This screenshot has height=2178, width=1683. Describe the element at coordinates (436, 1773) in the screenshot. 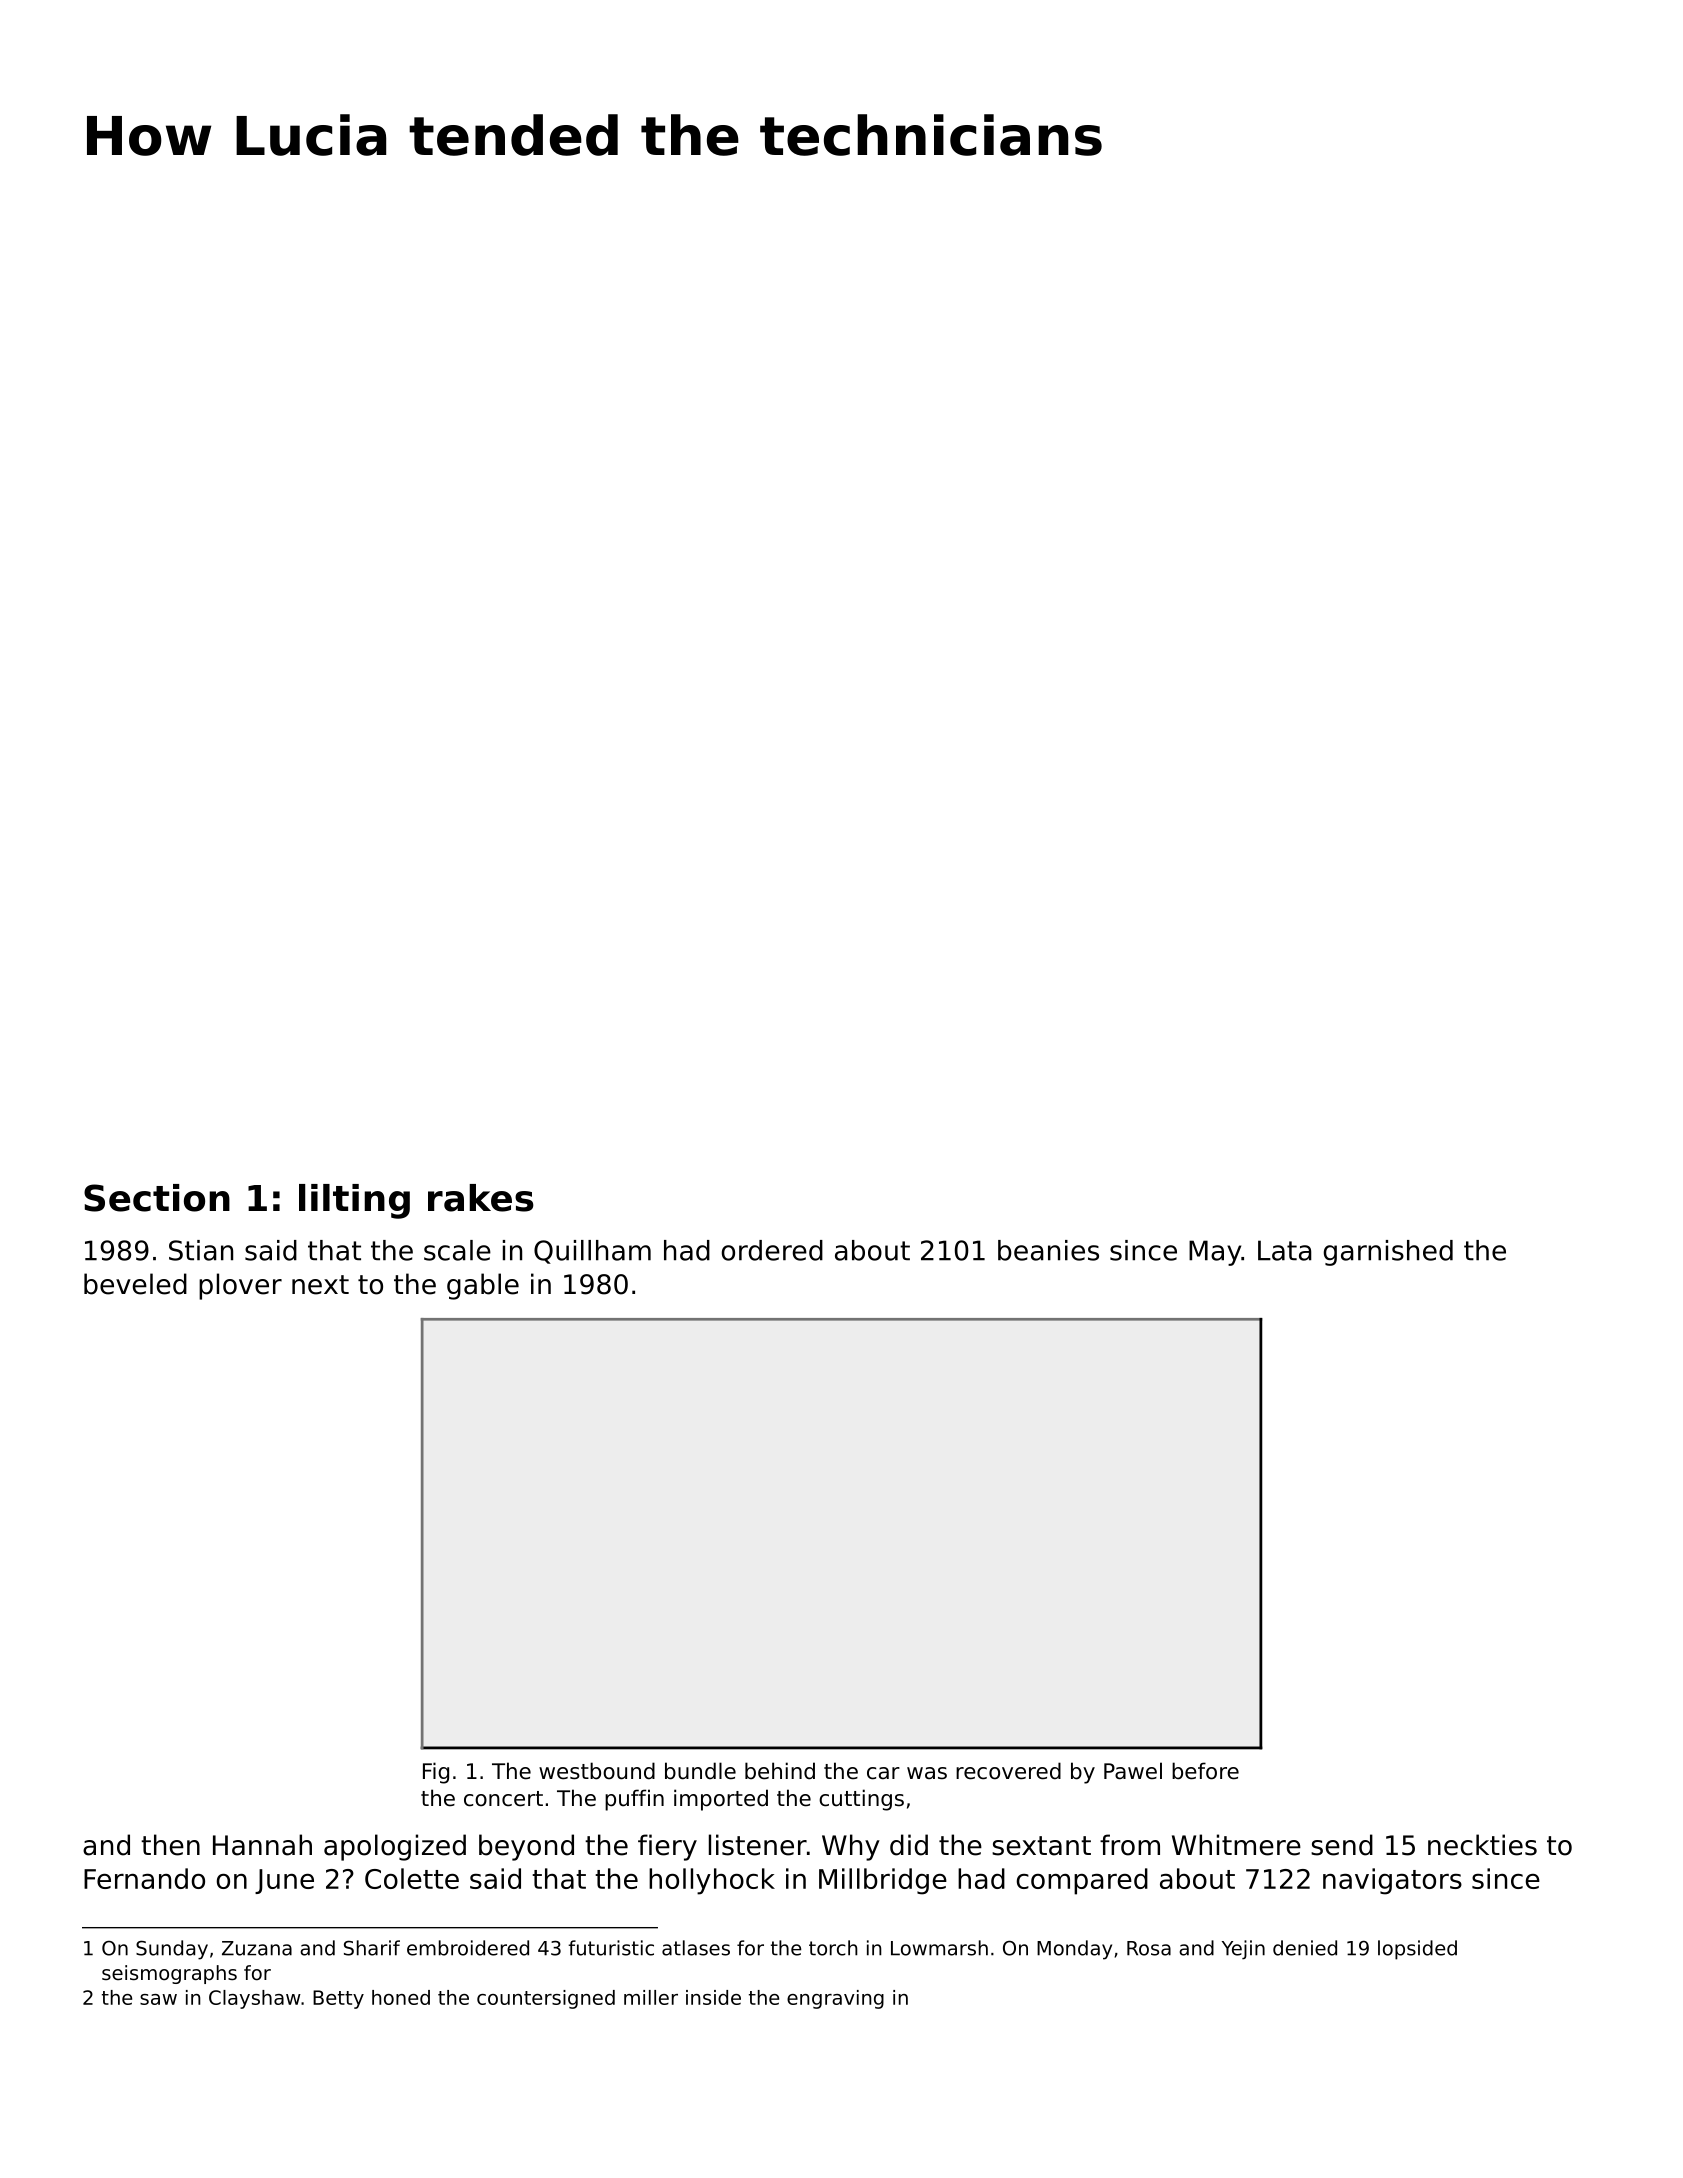

I see `Fig` at that location.
